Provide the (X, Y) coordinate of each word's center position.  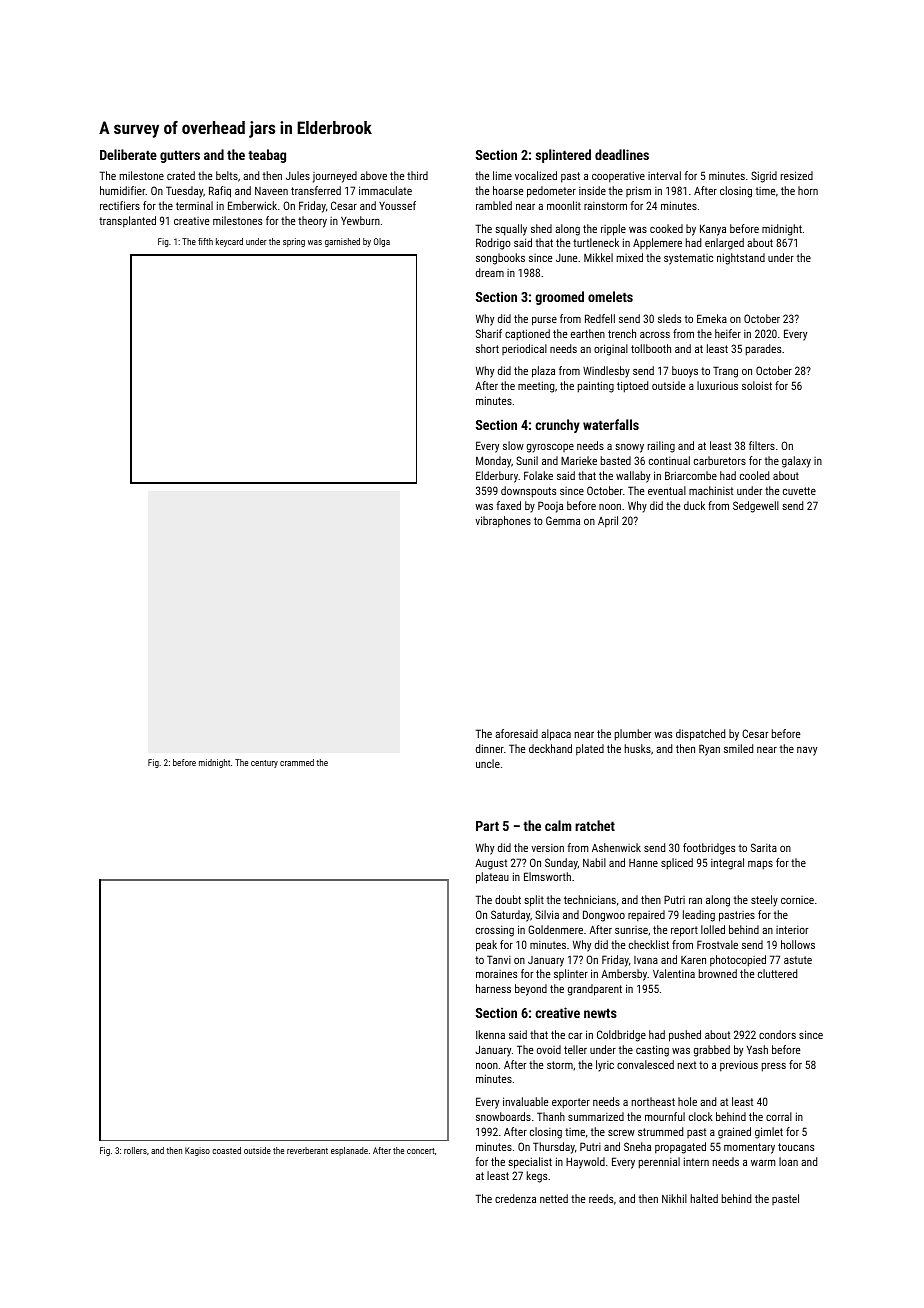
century (264, 764)
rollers (135, 1150)
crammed (297, 762)
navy (807, 751)
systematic (688, 259)
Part (487, 826)
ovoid (549, 1049)
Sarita (764, 847)
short (487, 348)
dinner (490, 748)
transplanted (127, 222)
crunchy (557, 426)
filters (762, 445)
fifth (205, 241)
